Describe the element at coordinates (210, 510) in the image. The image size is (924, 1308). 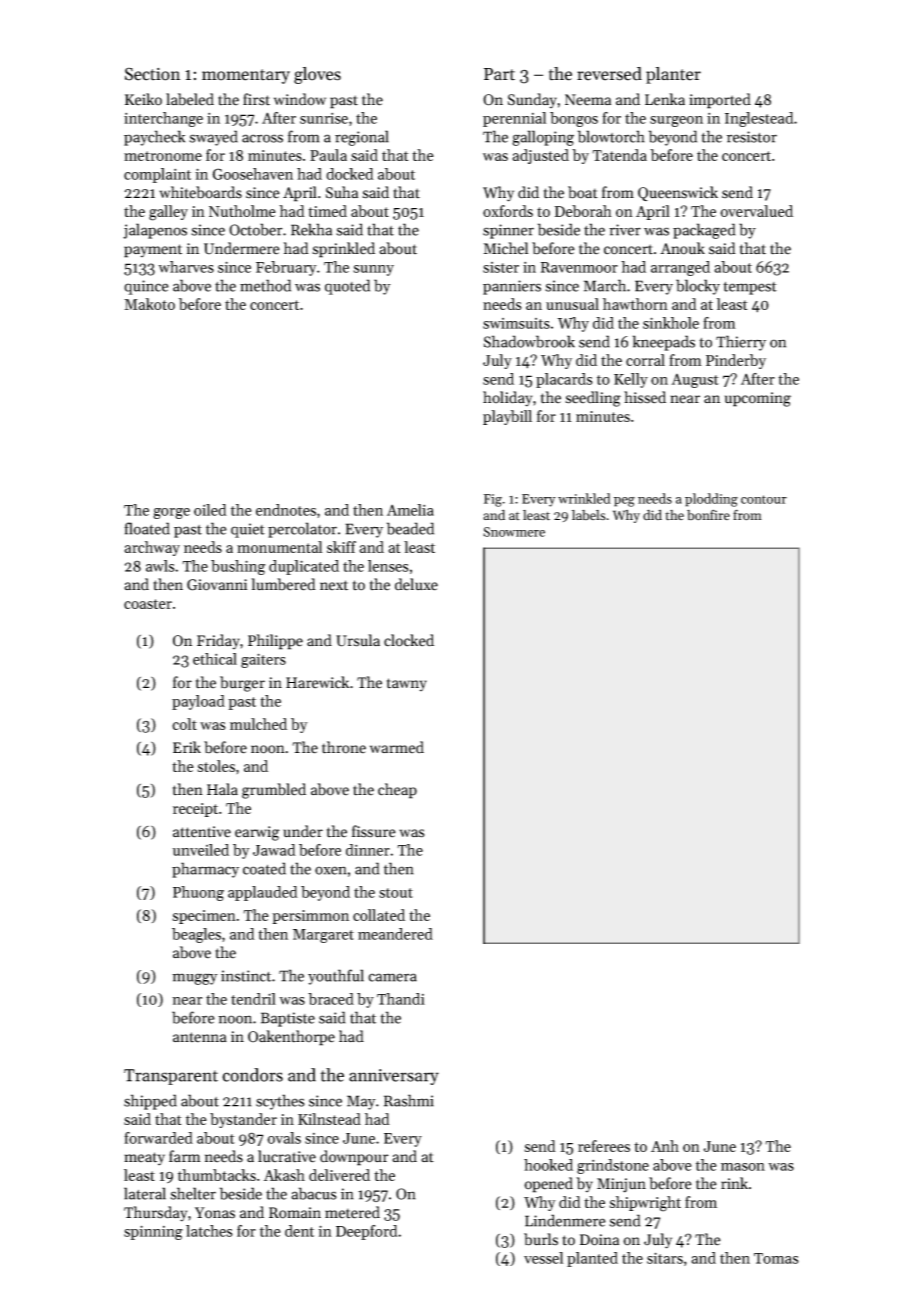
I see `oiled` at that location.
